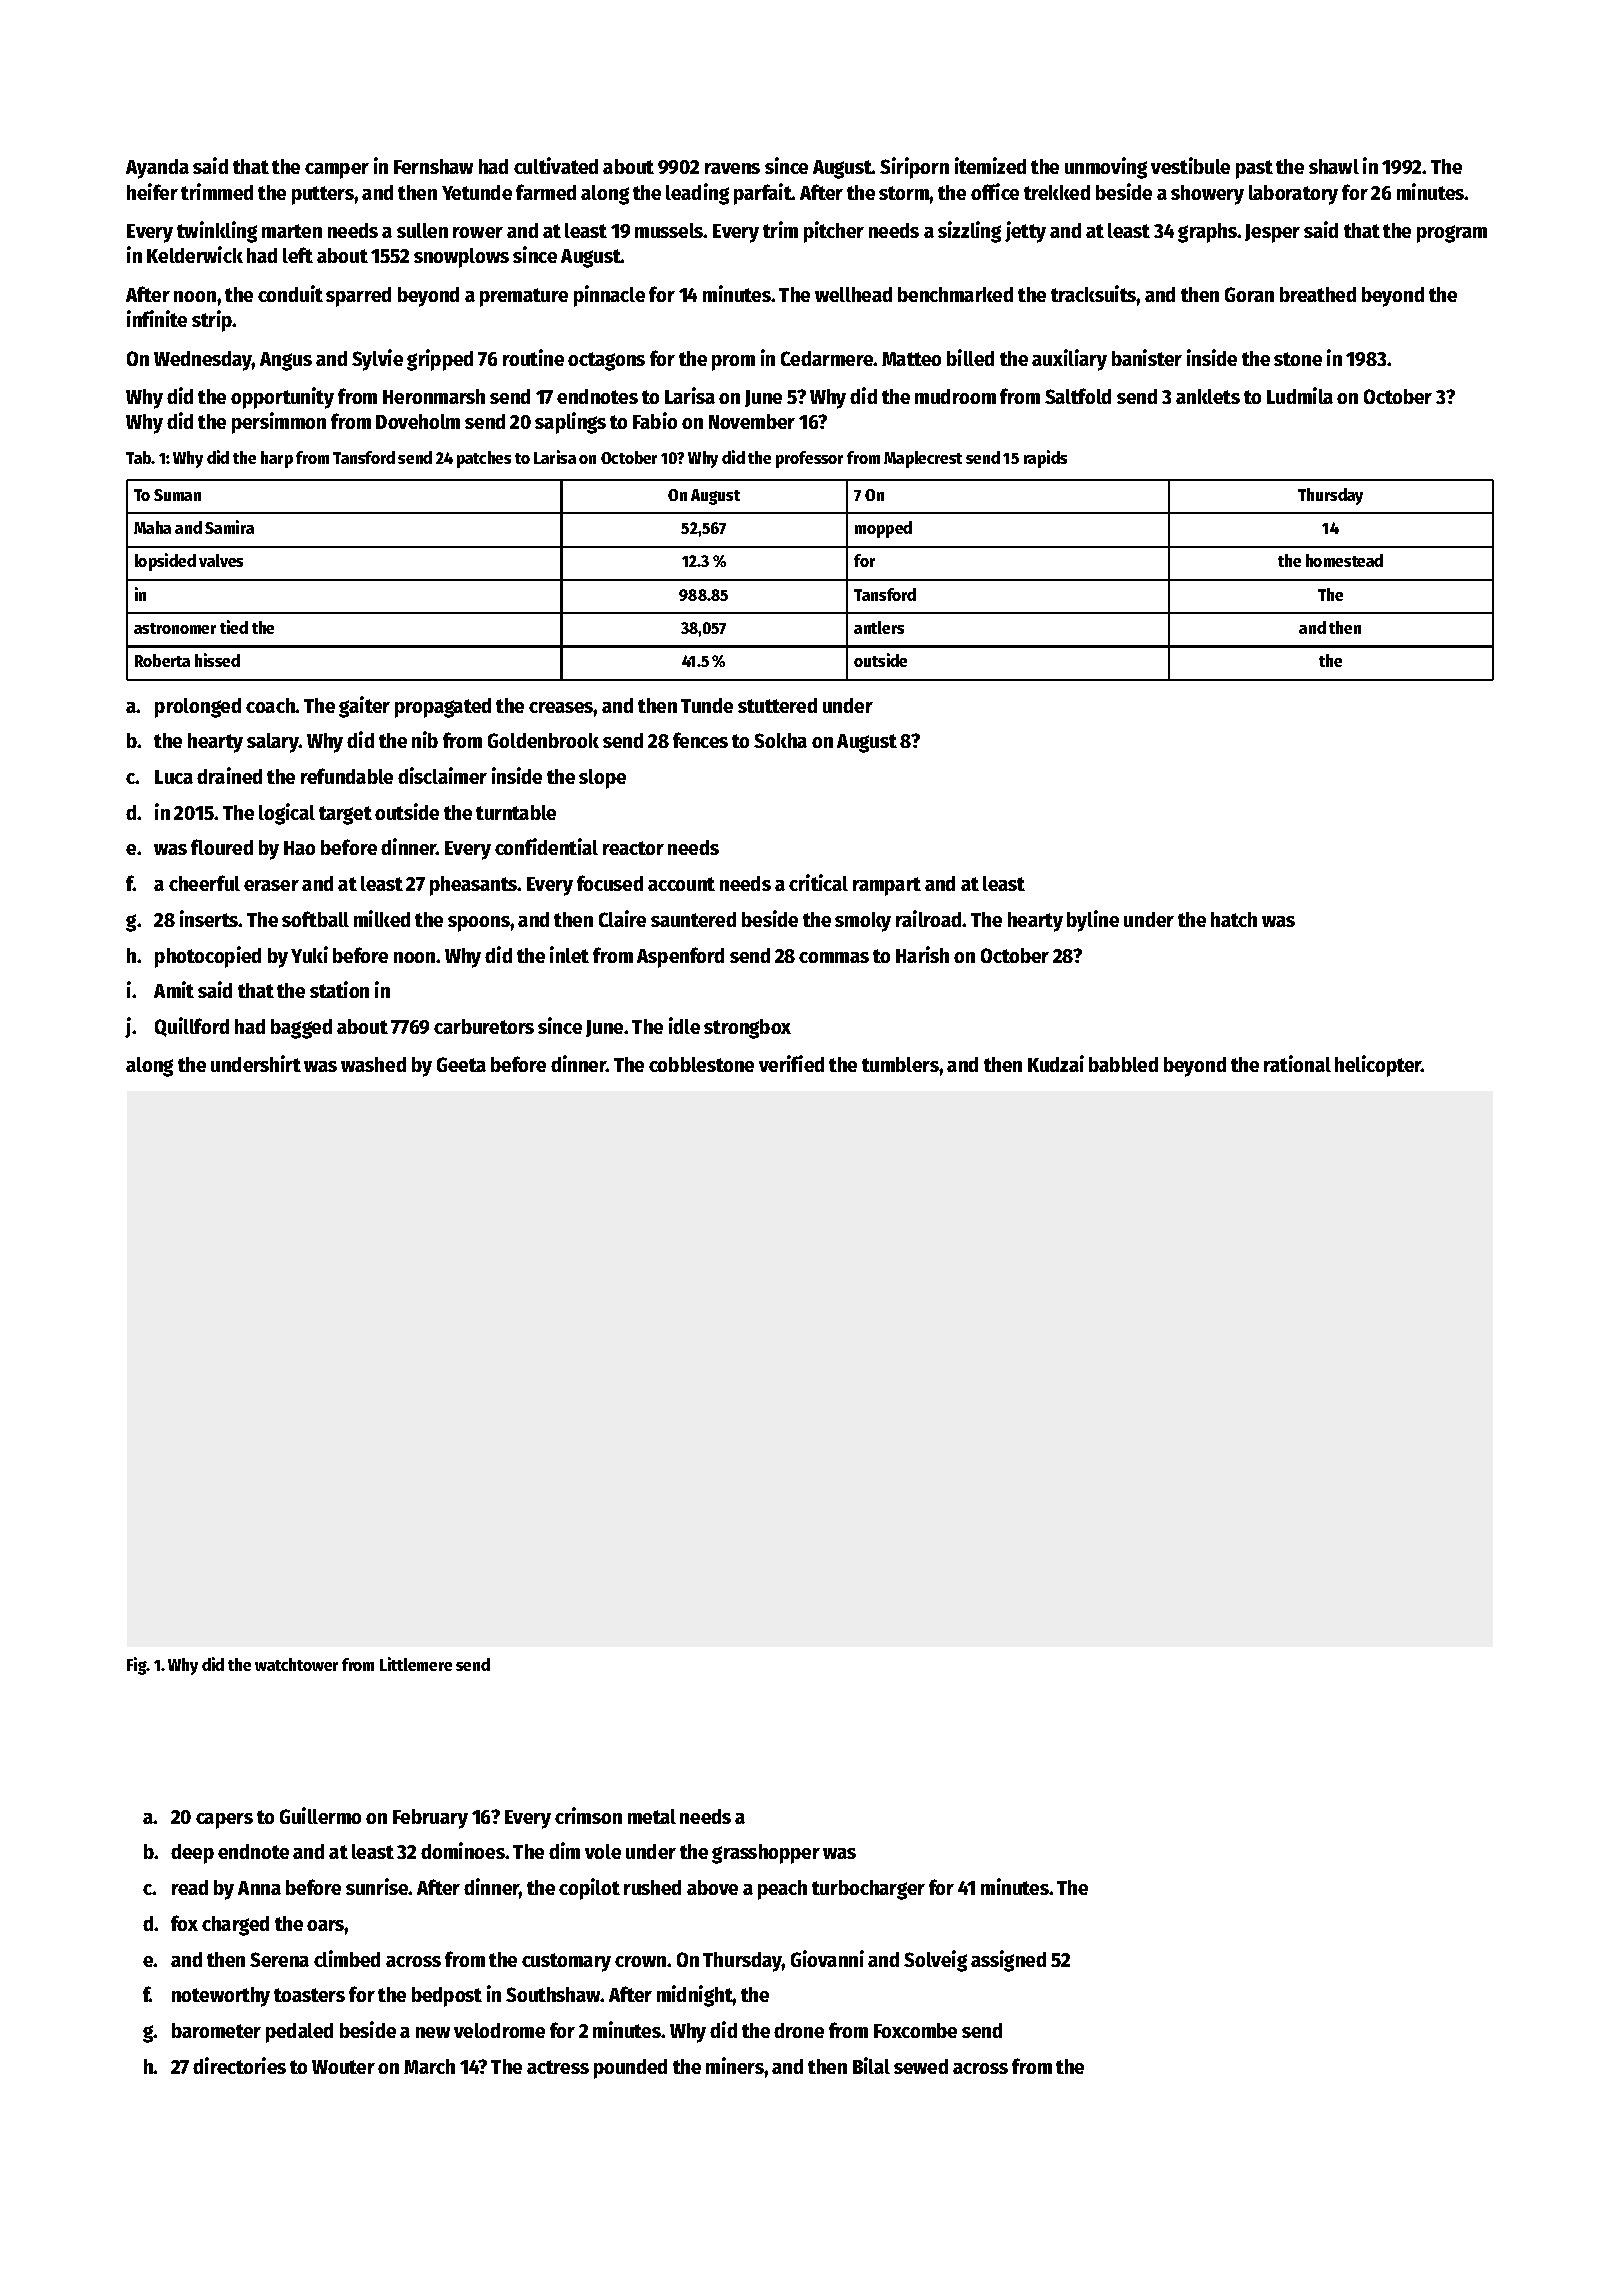 This image has height=2292, width=1620. What do you see at coordinates (347, 776) in the image?
I see `refundable` at bounding box center [347, 776].
